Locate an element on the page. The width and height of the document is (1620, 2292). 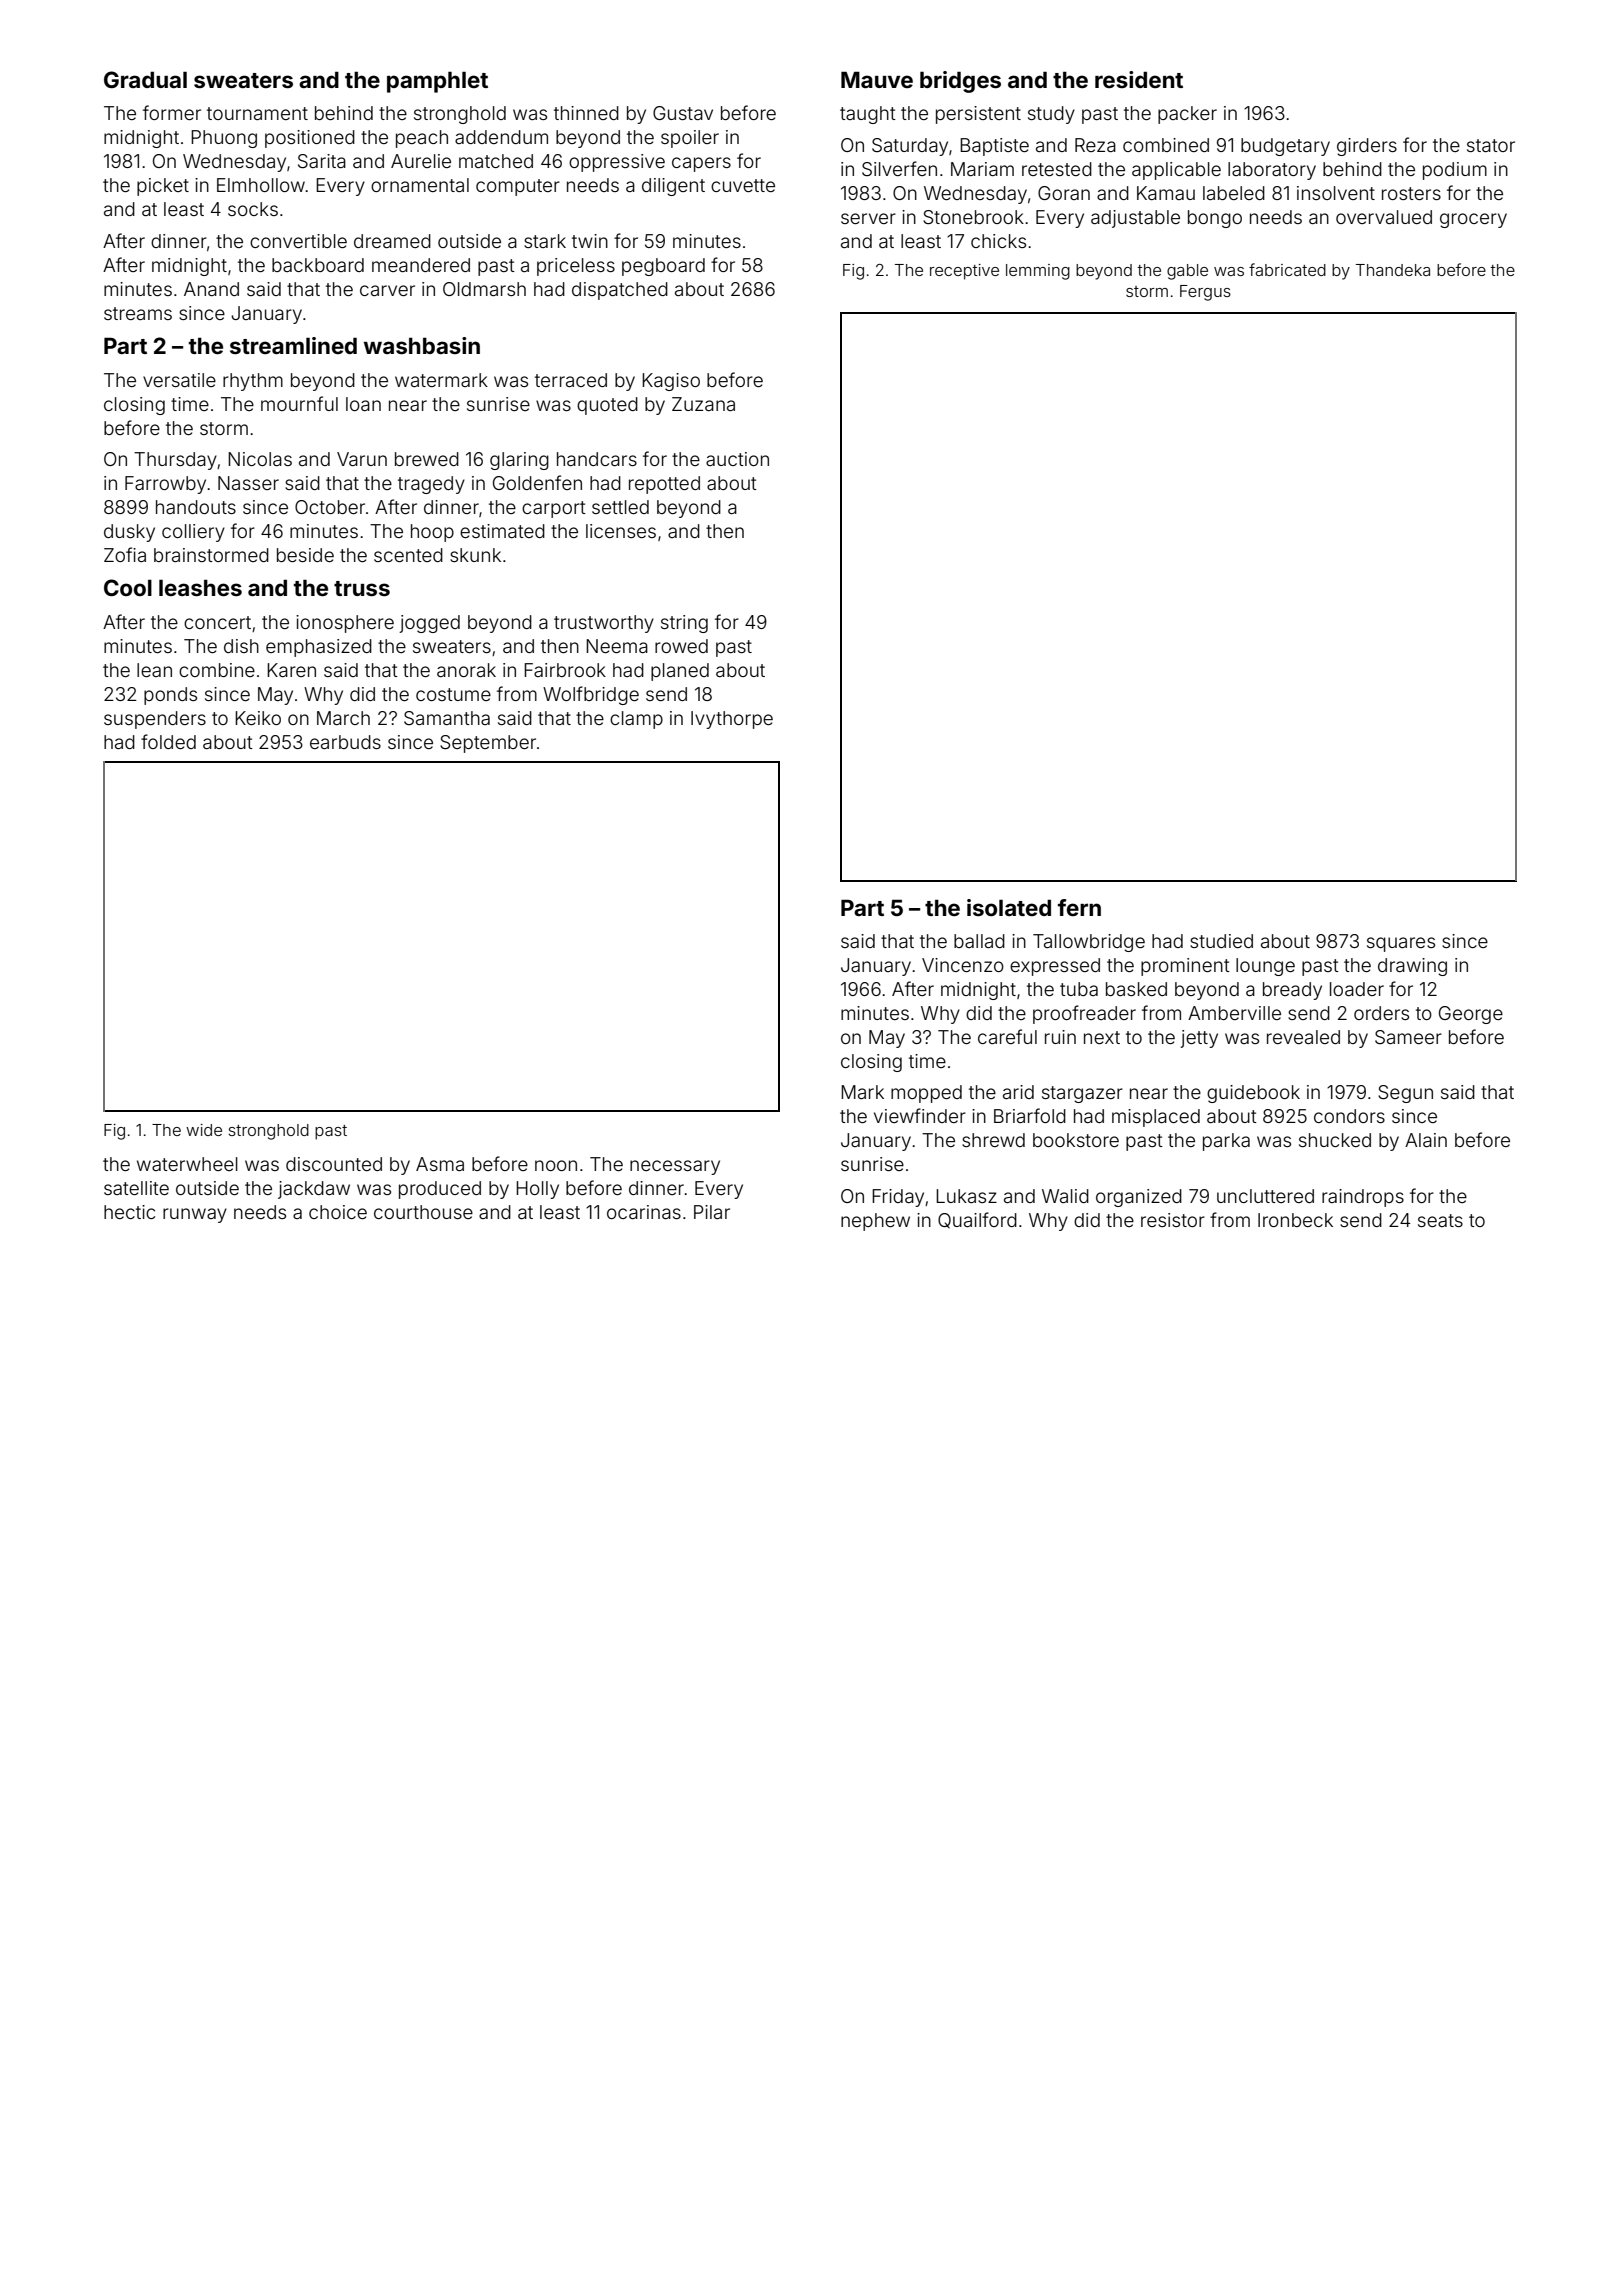
arid is located at coordinates (1018, 1092).
